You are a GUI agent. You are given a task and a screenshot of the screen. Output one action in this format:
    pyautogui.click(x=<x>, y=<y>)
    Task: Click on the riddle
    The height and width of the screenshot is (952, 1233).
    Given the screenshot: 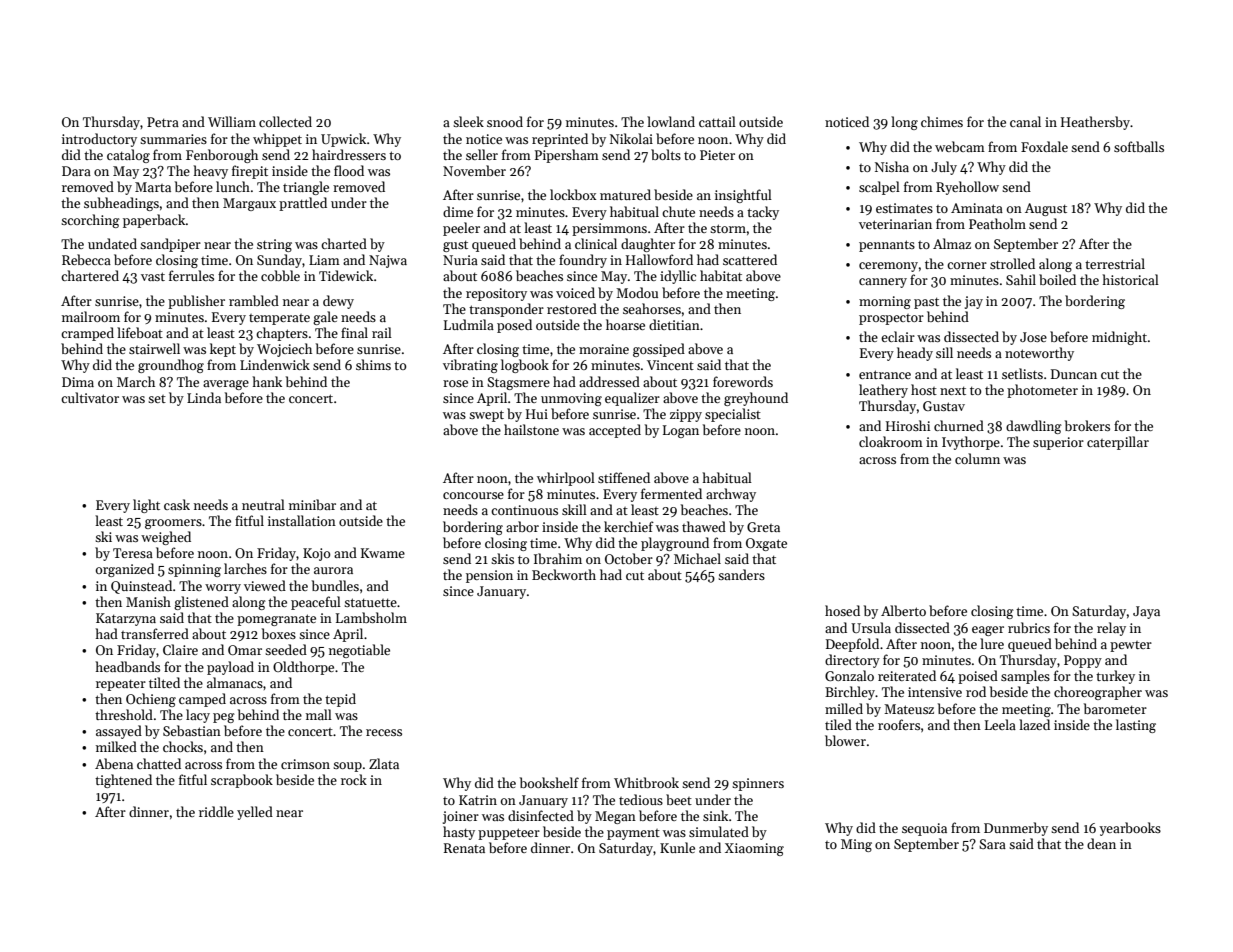 What is the action you would take?
    pyautogui.click(x=216, y=811)
